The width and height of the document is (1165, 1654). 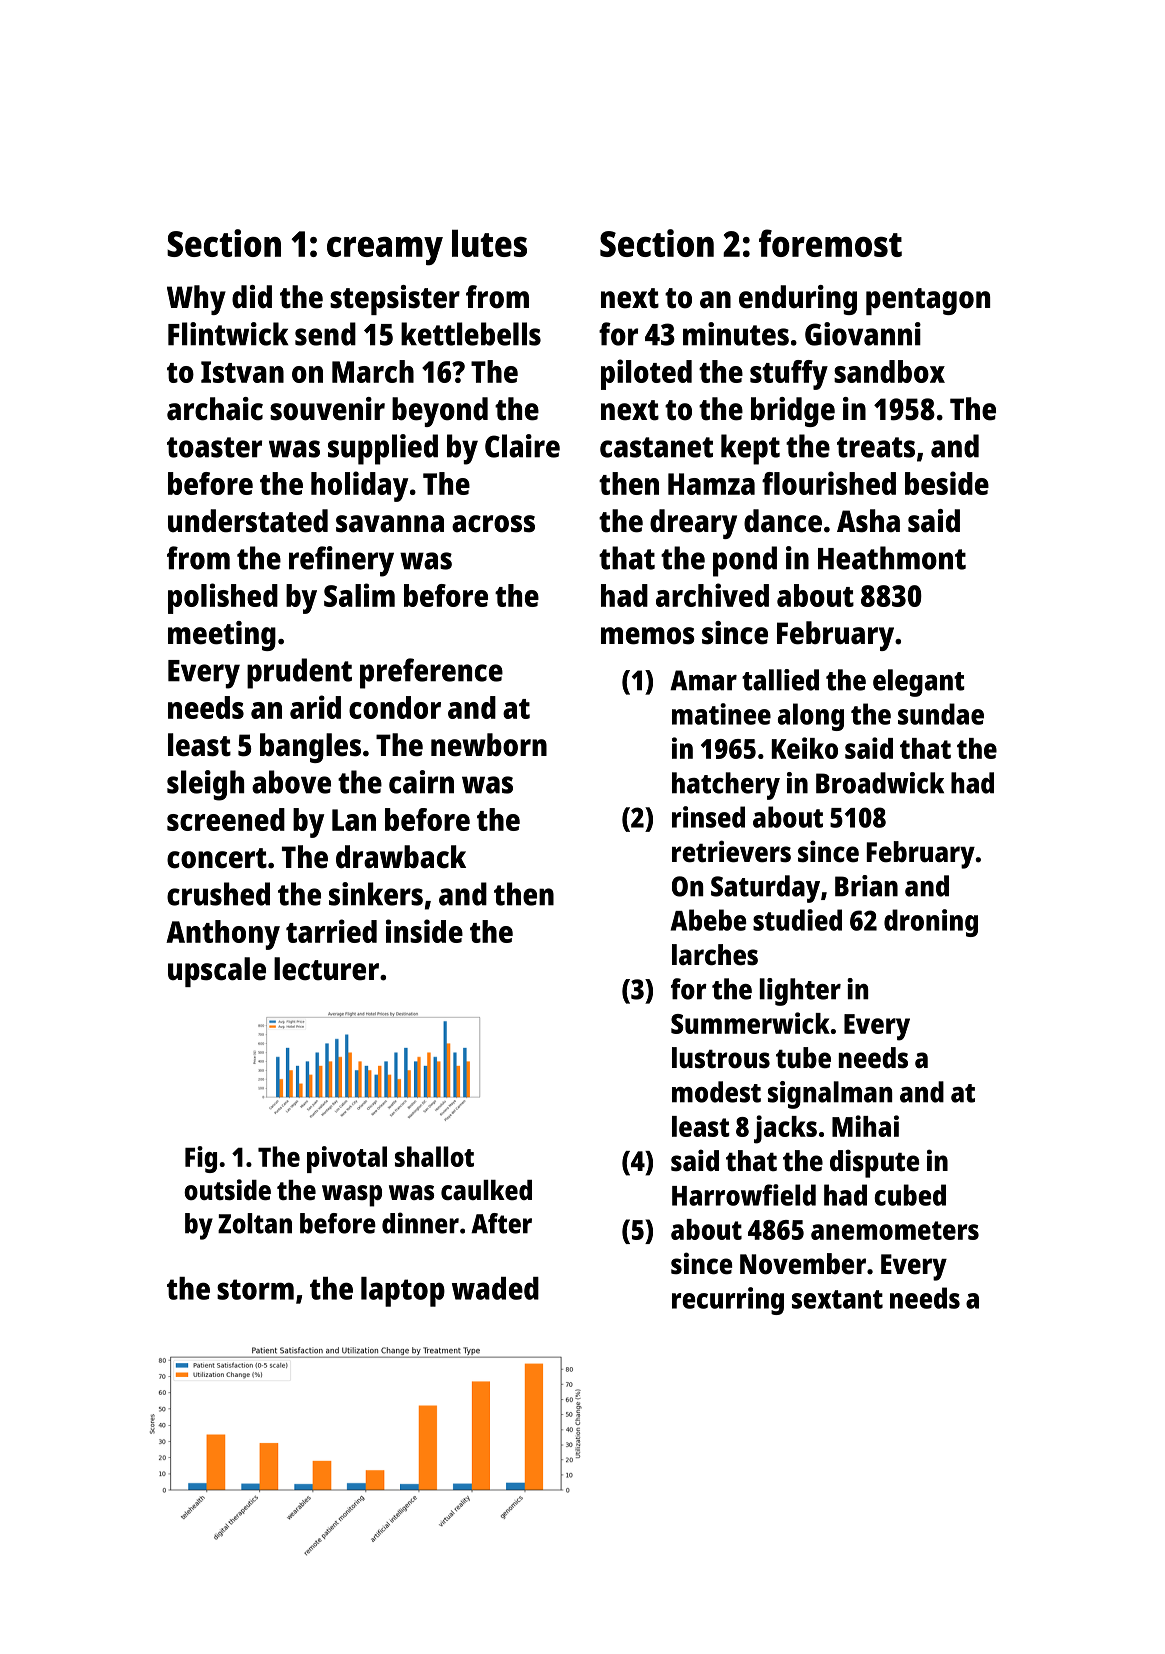 I want to click on laptop, so click(x=403, y=1292).
